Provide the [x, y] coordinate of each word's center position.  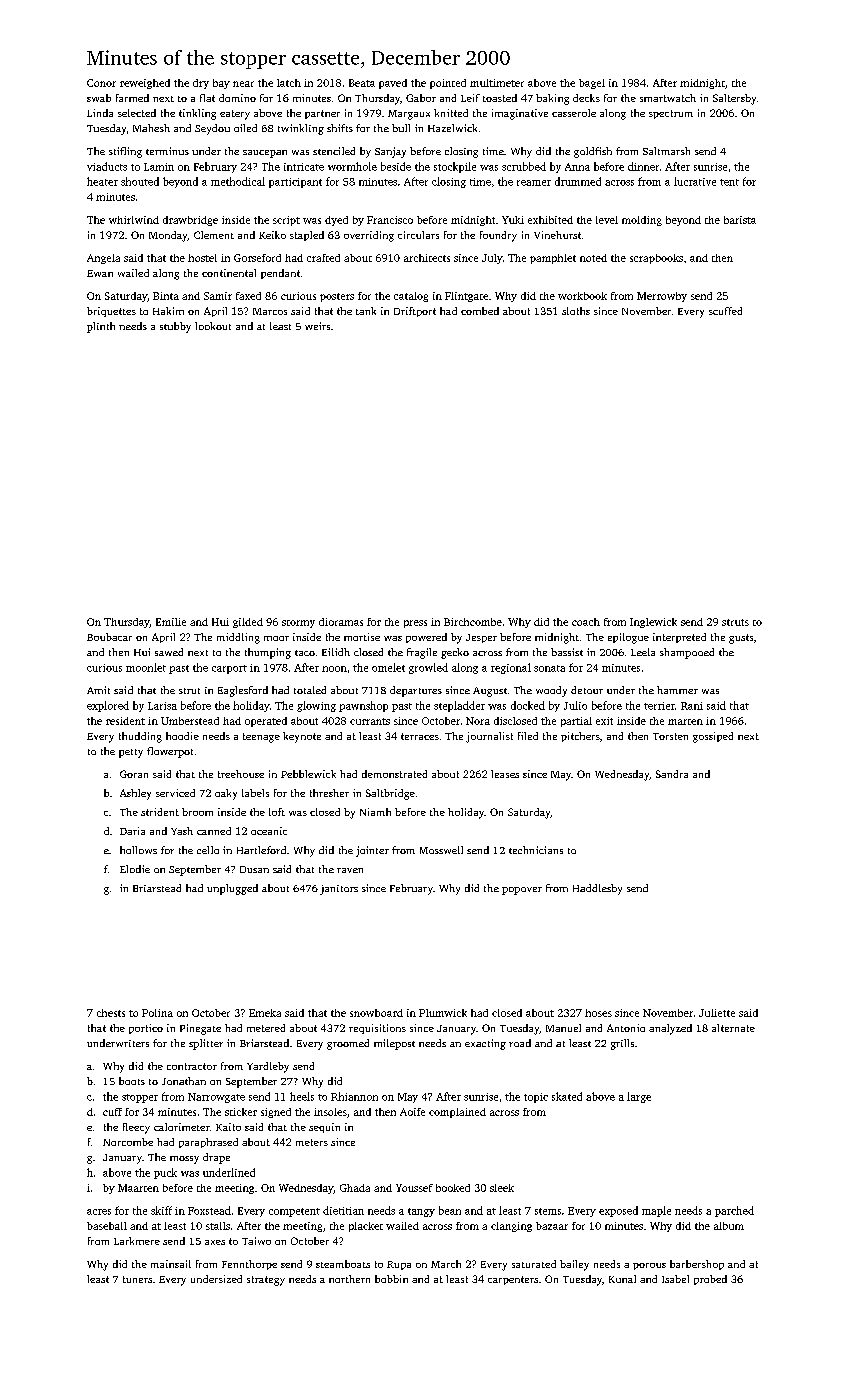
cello [208, 850]
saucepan [265, 154]
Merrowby [662, 297]
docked [528, 705]
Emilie [171, 622]
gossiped [713, 737]
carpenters [513, 1280]
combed [480, 311]
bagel [592, 84]
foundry [498, 236]
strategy [266, 1281]
